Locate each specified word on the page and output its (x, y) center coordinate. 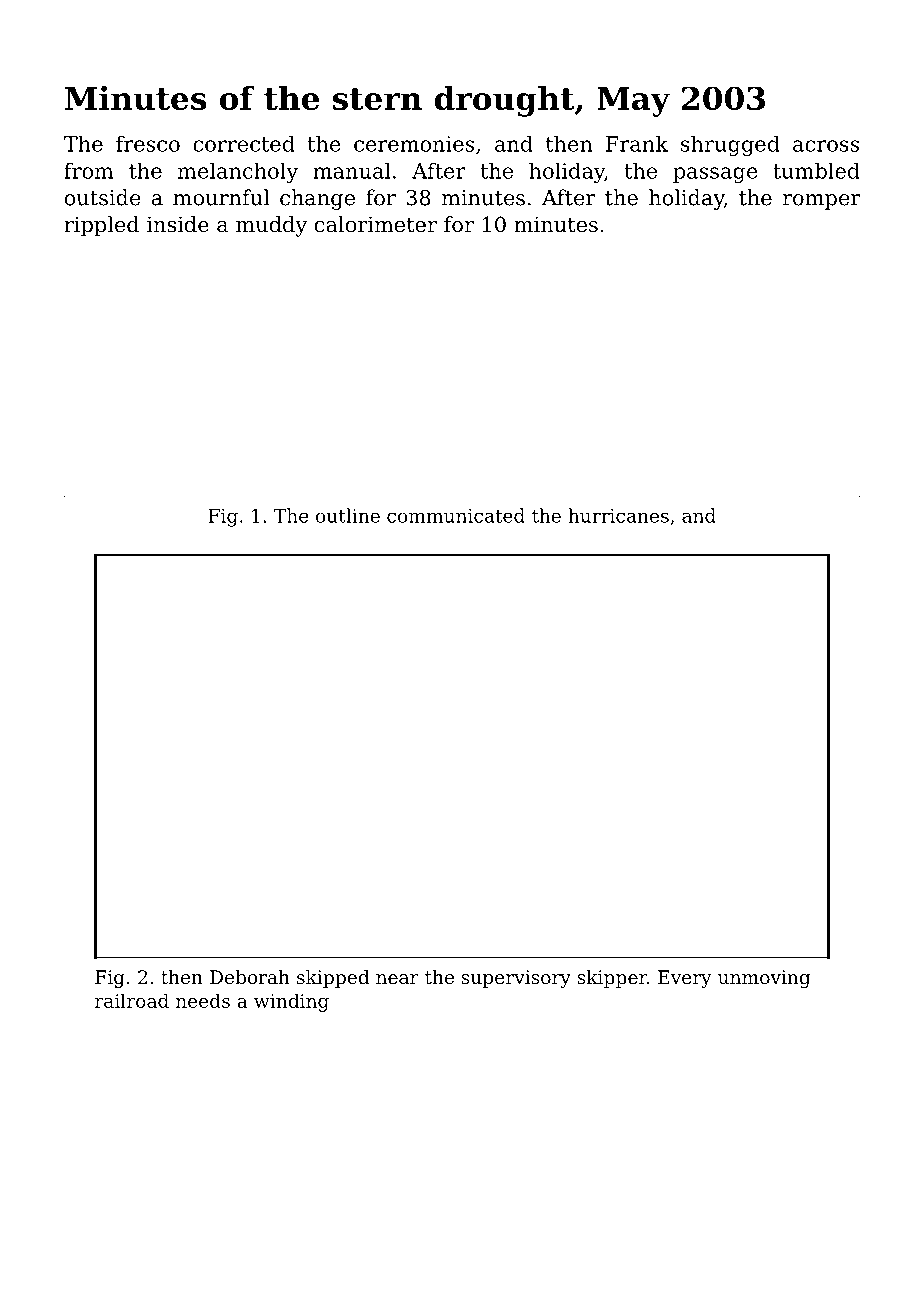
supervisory (516, 979)
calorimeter (376, 224)
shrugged (730, 145)
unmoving (764, 979)
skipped (333, 979)
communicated (456, 515)
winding (291, 1002)
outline (348, 515)
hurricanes (618, 515)
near (397, 979)
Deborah (250, 977)
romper (821, 202)
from (88, 170)
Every (685, 979)
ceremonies (414, 144)
